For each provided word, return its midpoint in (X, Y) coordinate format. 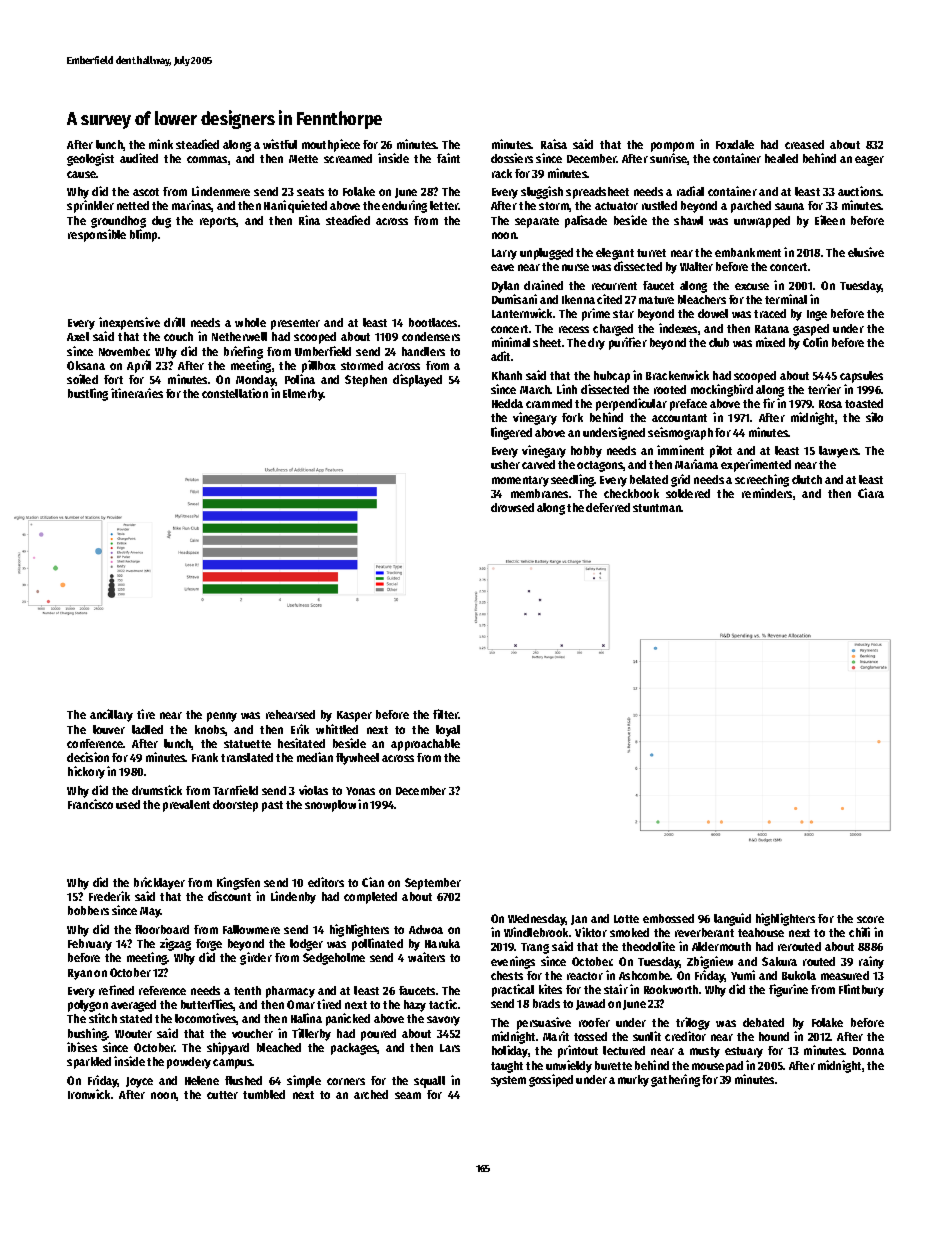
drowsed (512, 507)
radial (690, 191)
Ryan (80, 974)
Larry (504, 254)
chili (859, 932)
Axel (78, 336)
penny (222, 717)
